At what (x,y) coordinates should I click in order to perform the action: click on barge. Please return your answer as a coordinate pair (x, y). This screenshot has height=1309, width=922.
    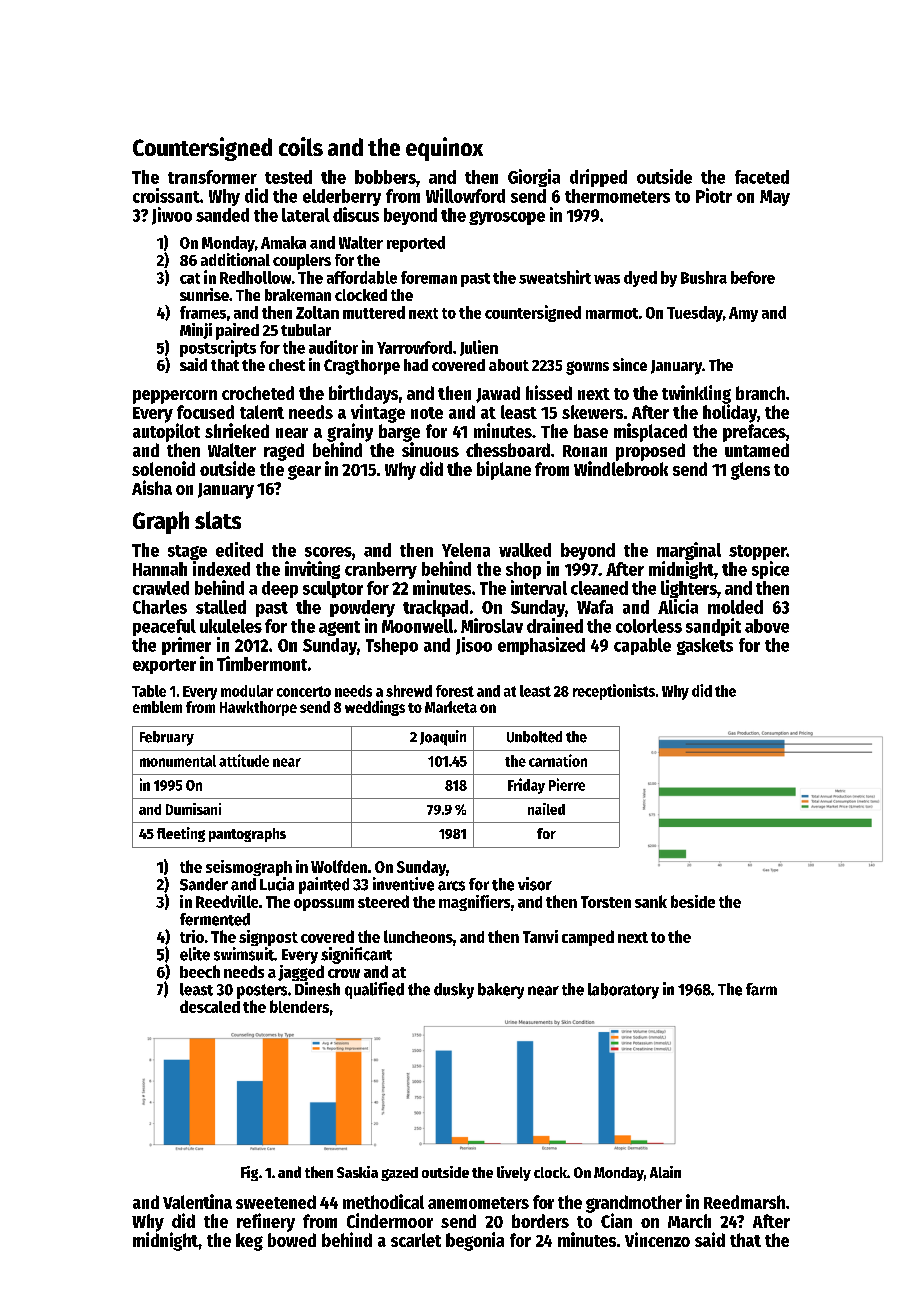
    Looking at the image, I should click on (399, 433).
